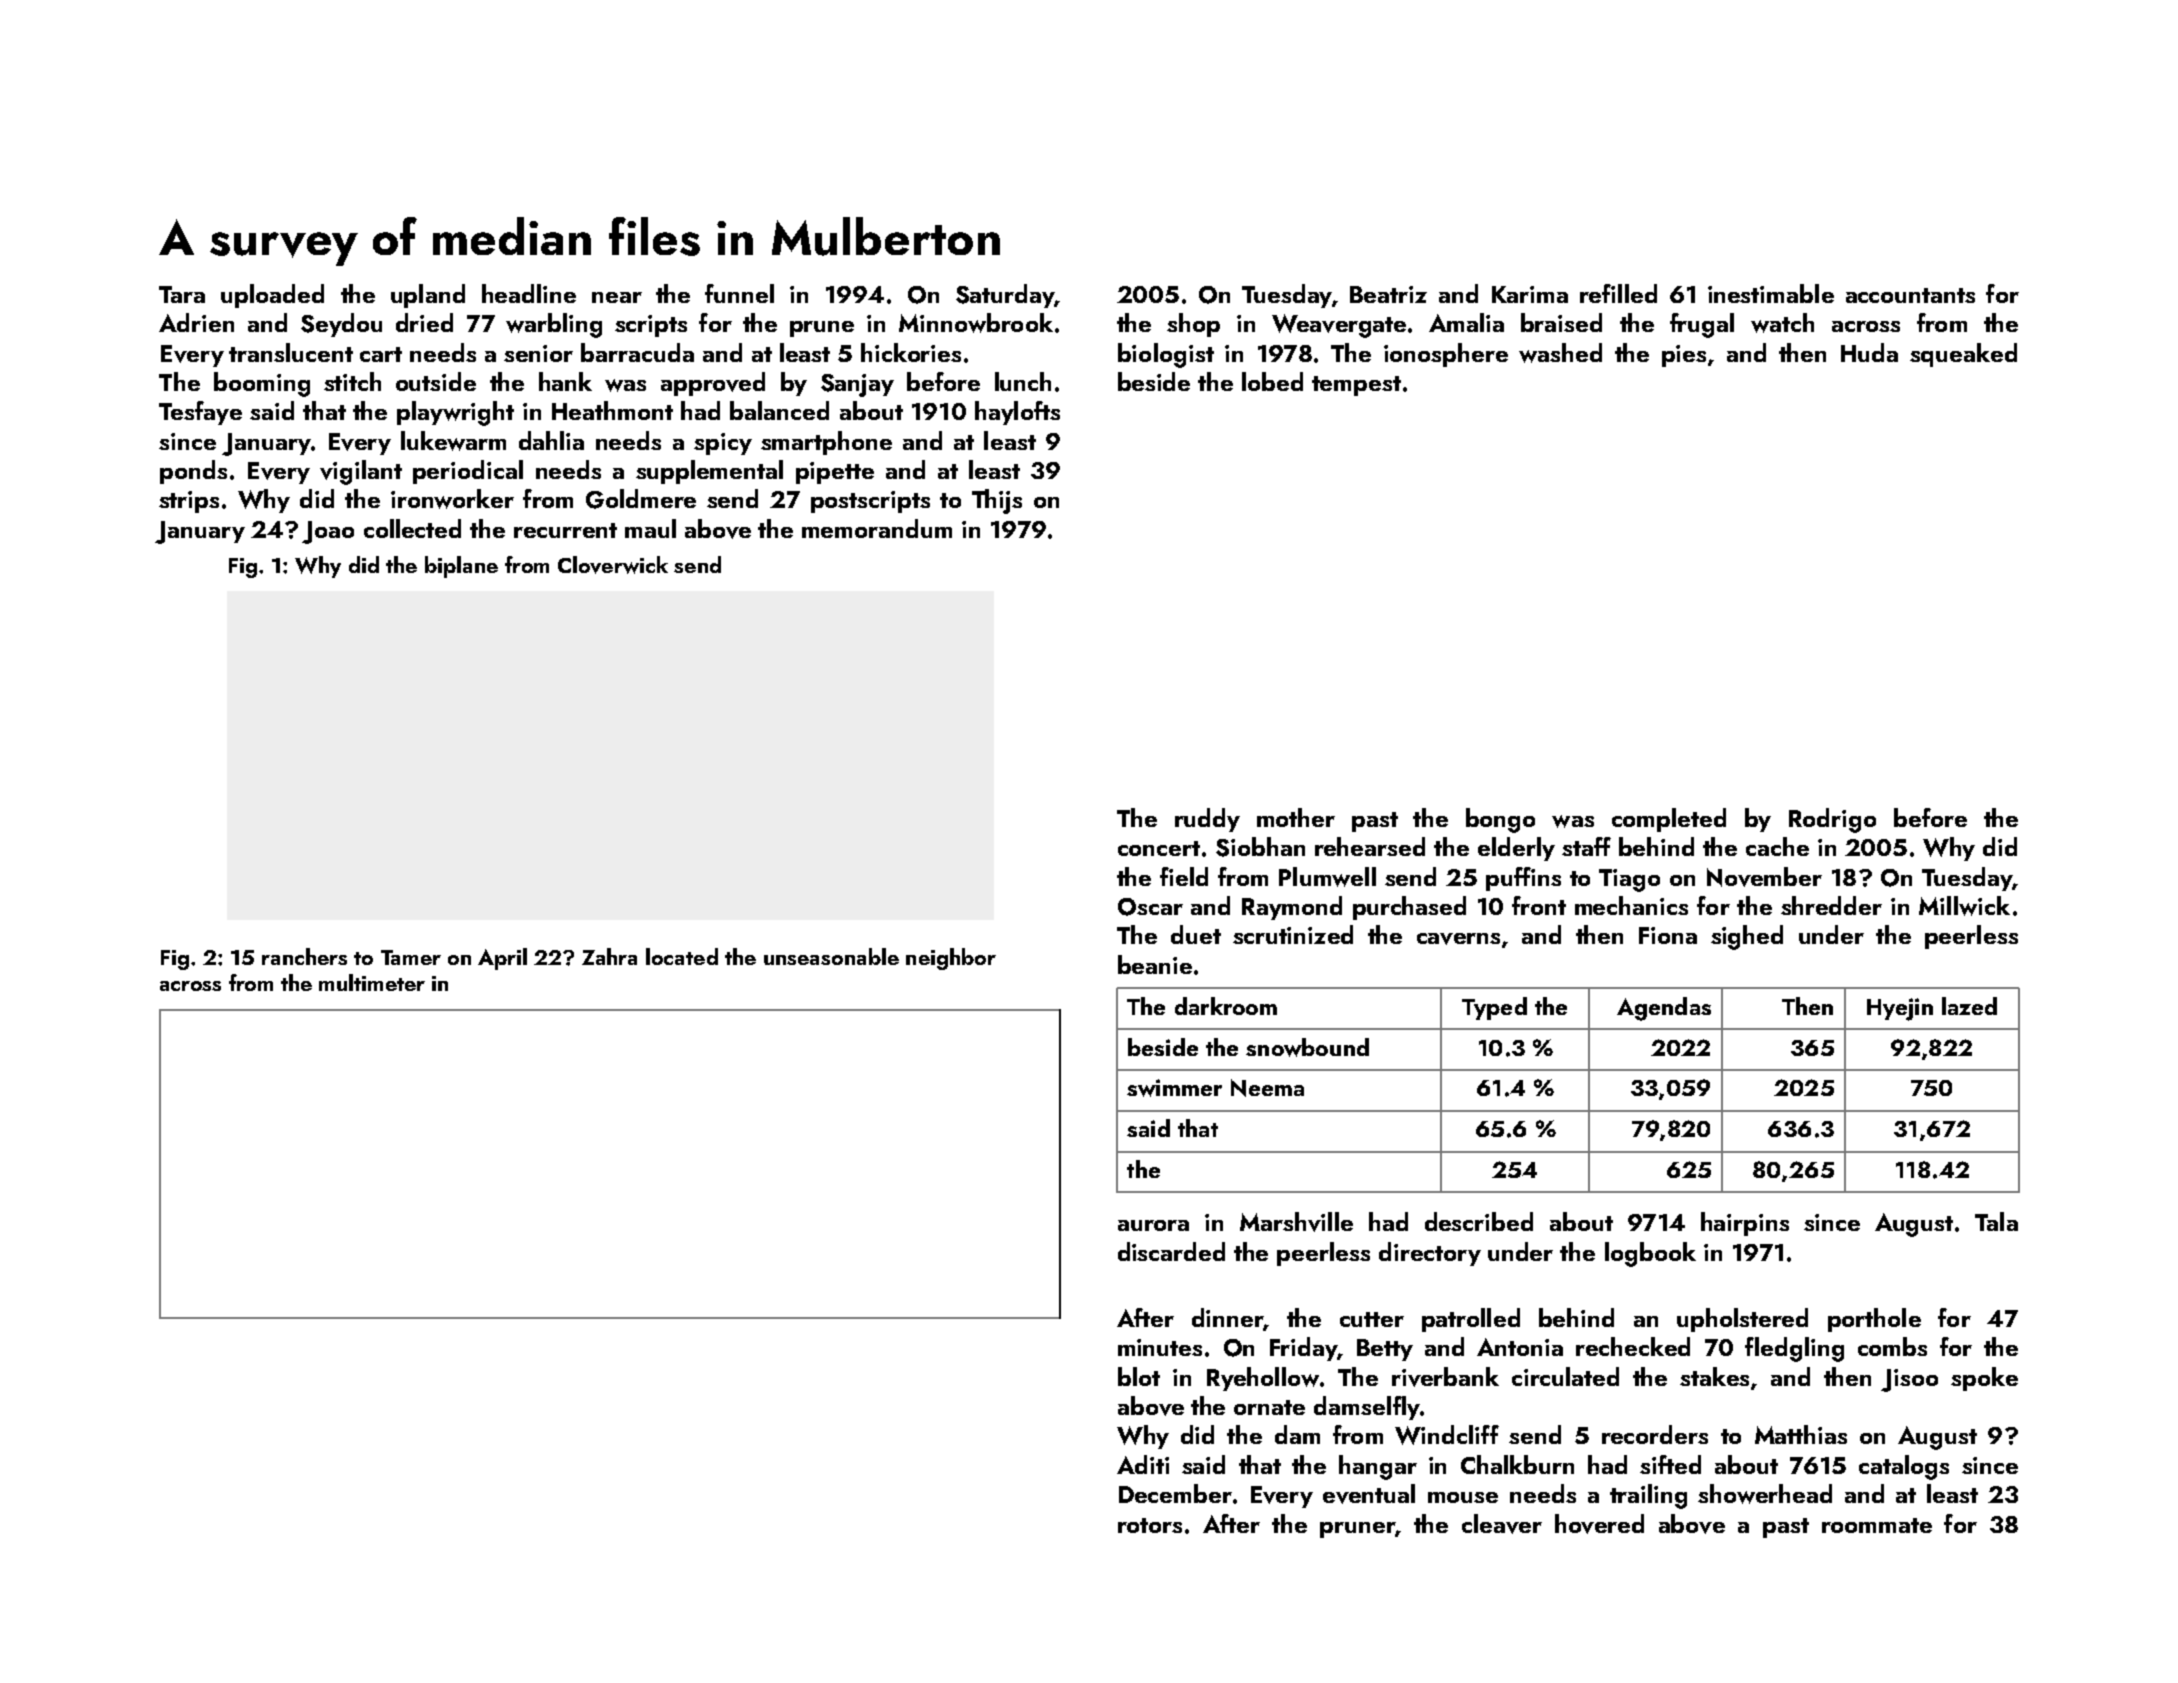  I want to click on accountants, so click(1910, 295).
